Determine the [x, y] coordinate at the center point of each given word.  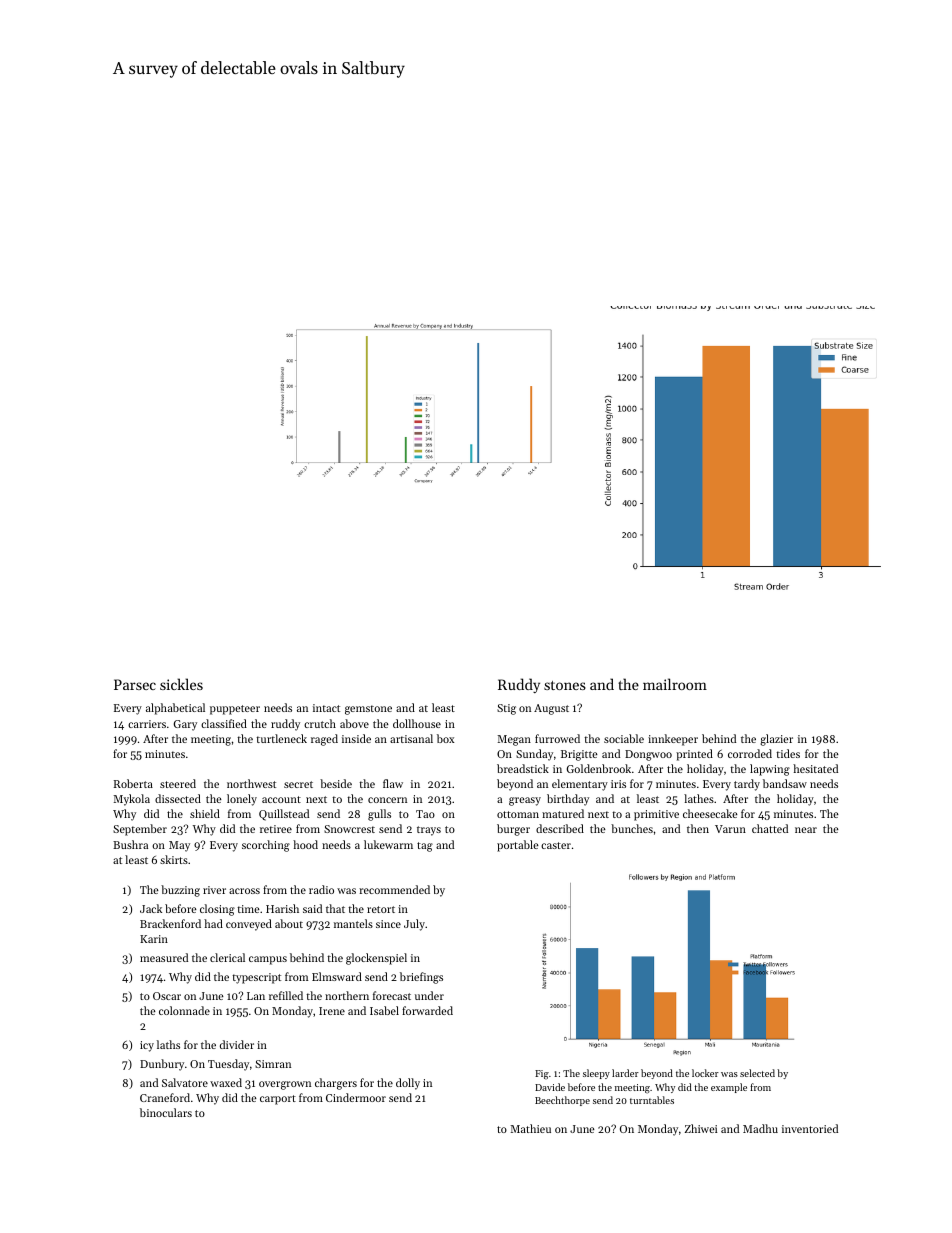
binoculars [166, 1112]
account [281, 799]
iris [618, 784]
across [244, 891]
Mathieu [531, 1128]
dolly [408, 1084]
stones [565, 685]
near [806, 830]
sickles [181, 684]
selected [757, 1073]
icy [147, 1046]
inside [356, 738]
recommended [394, 889]
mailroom [675, 684]
